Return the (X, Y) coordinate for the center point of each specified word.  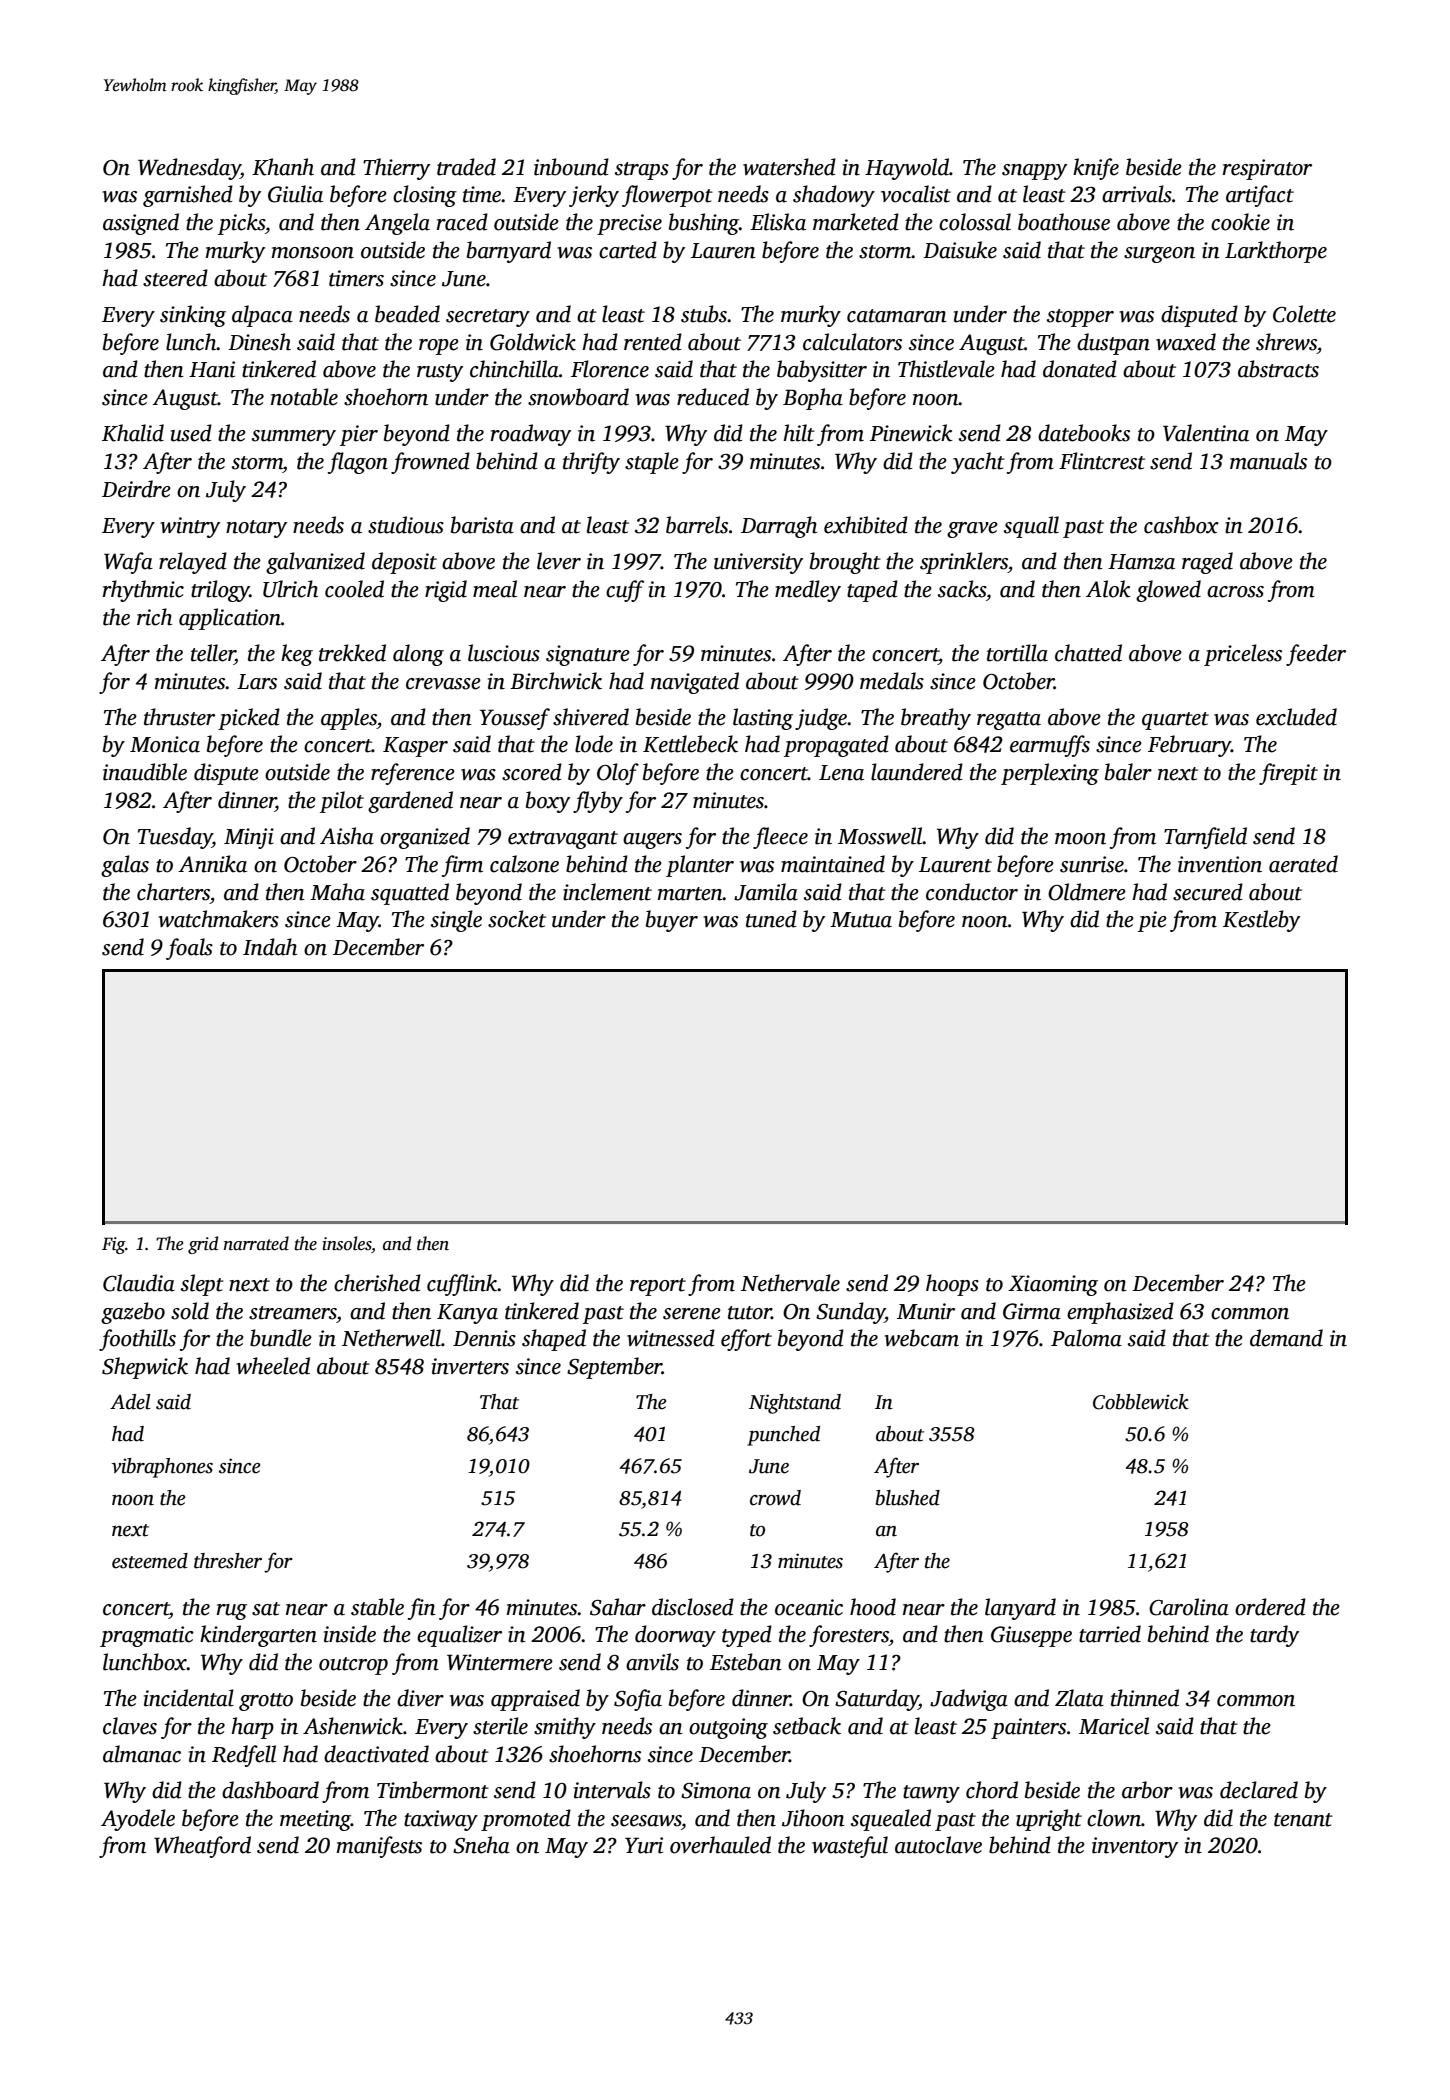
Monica (165, 744)
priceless (1243, 655)
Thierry (396, 169)
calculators (852, 342)
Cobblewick (1141, 1402)
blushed (908, 1498)
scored (532, 772)
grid (203, 1245)
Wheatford (202, 1847)
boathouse (1064, 222)
